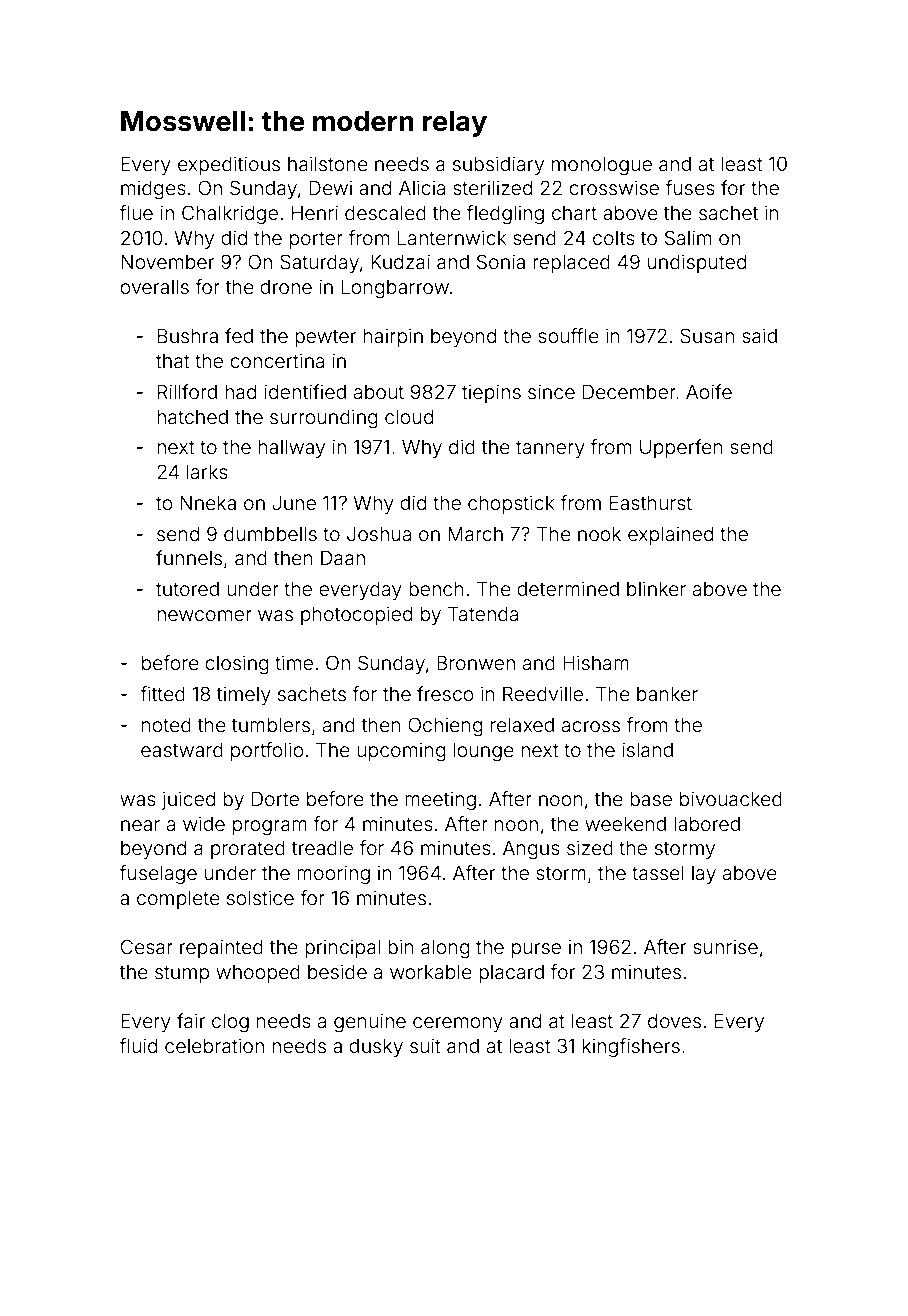 Image resolution: width=908 pixels, height=1316 pixels. What do you see at coordinates (725, 946) in the document?
I see `sunrise` at bounding box center [725, 946].
